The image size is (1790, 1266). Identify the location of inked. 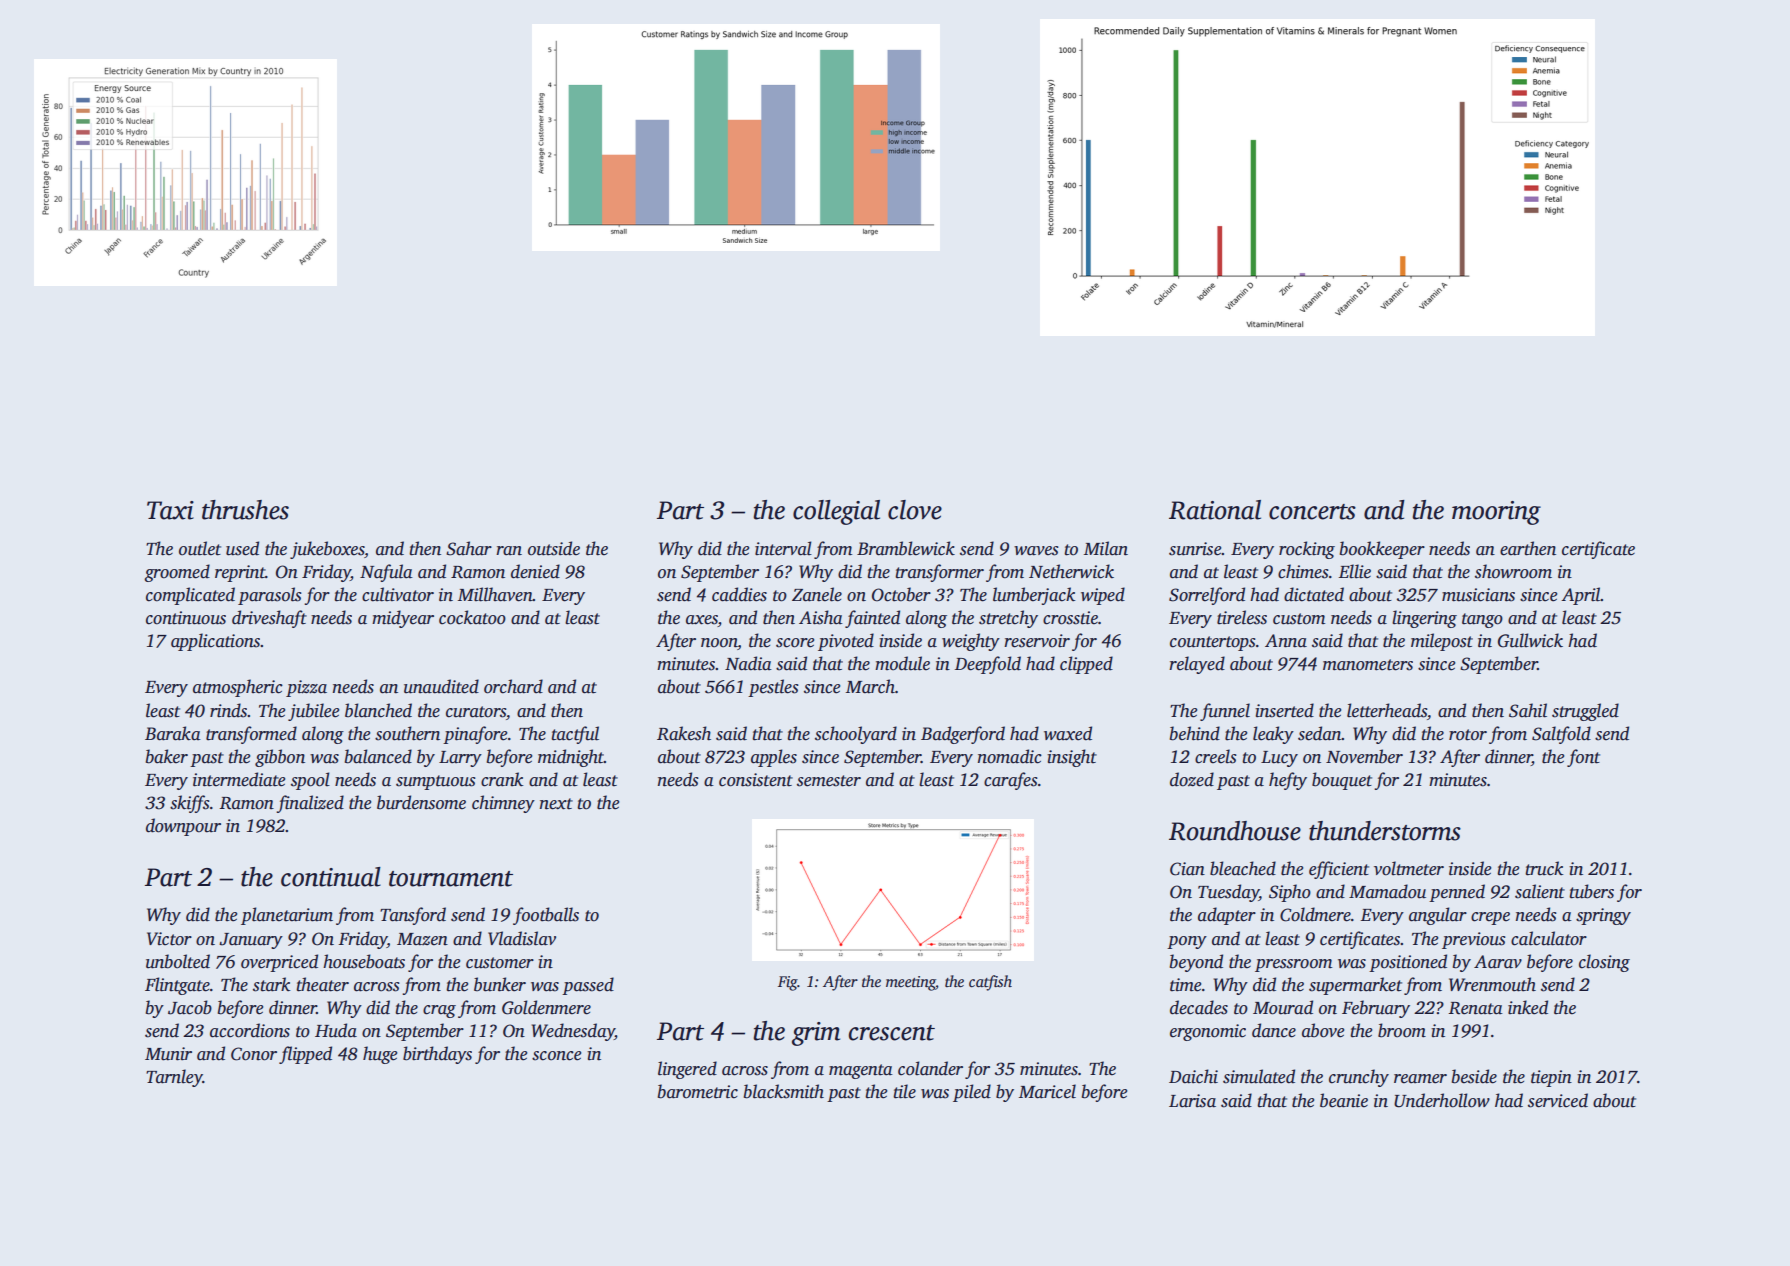
(1528, 1007).
